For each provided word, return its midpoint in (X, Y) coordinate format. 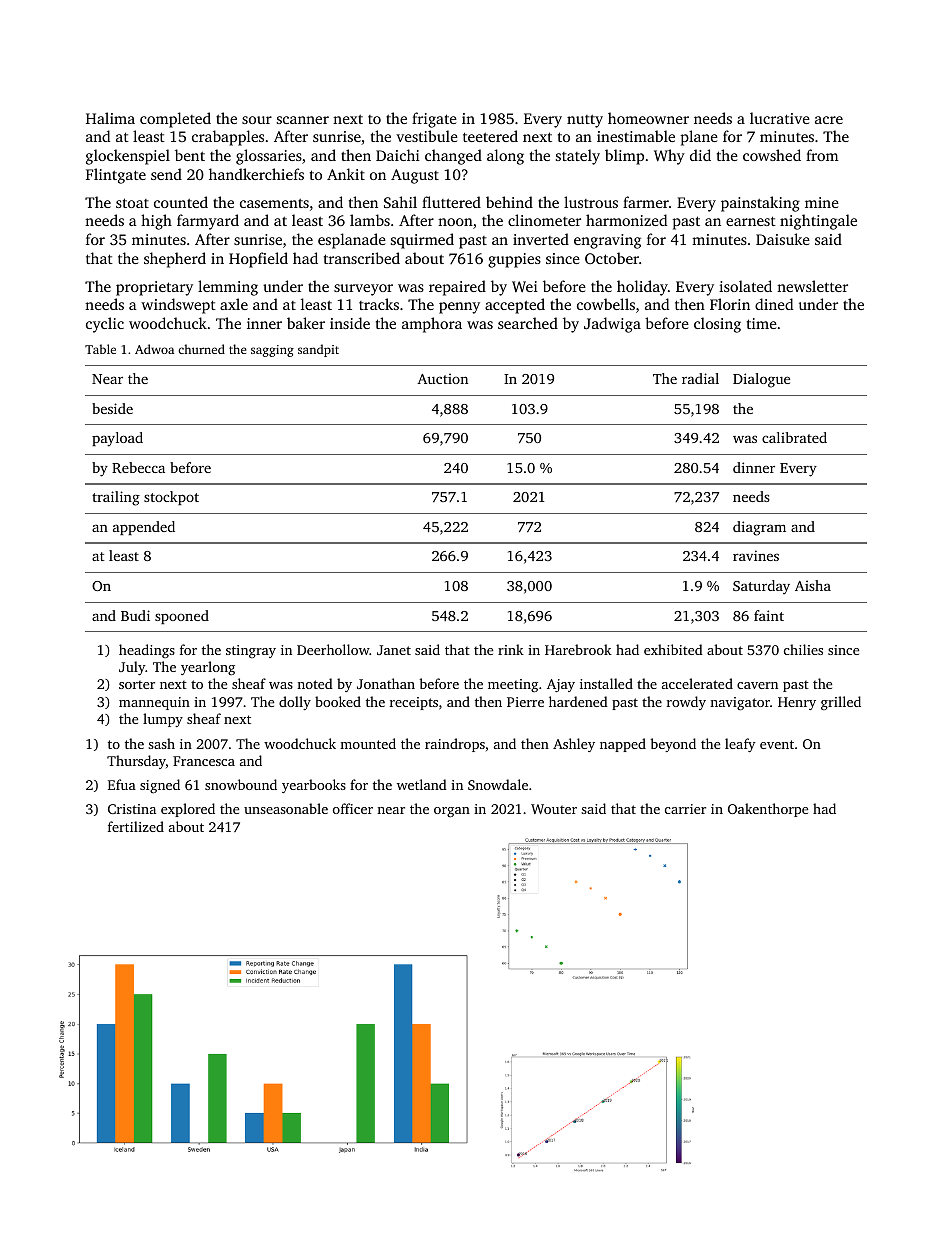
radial (700, 378)
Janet (394, 650)
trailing (116, 498)
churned (201, 349)
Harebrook (578, 649)
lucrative (780, 118)
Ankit (346, 174)
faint (769, 615)
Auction (442, 378)
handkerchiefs (256, 174)
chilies (803, 649)
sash (161, 743)
